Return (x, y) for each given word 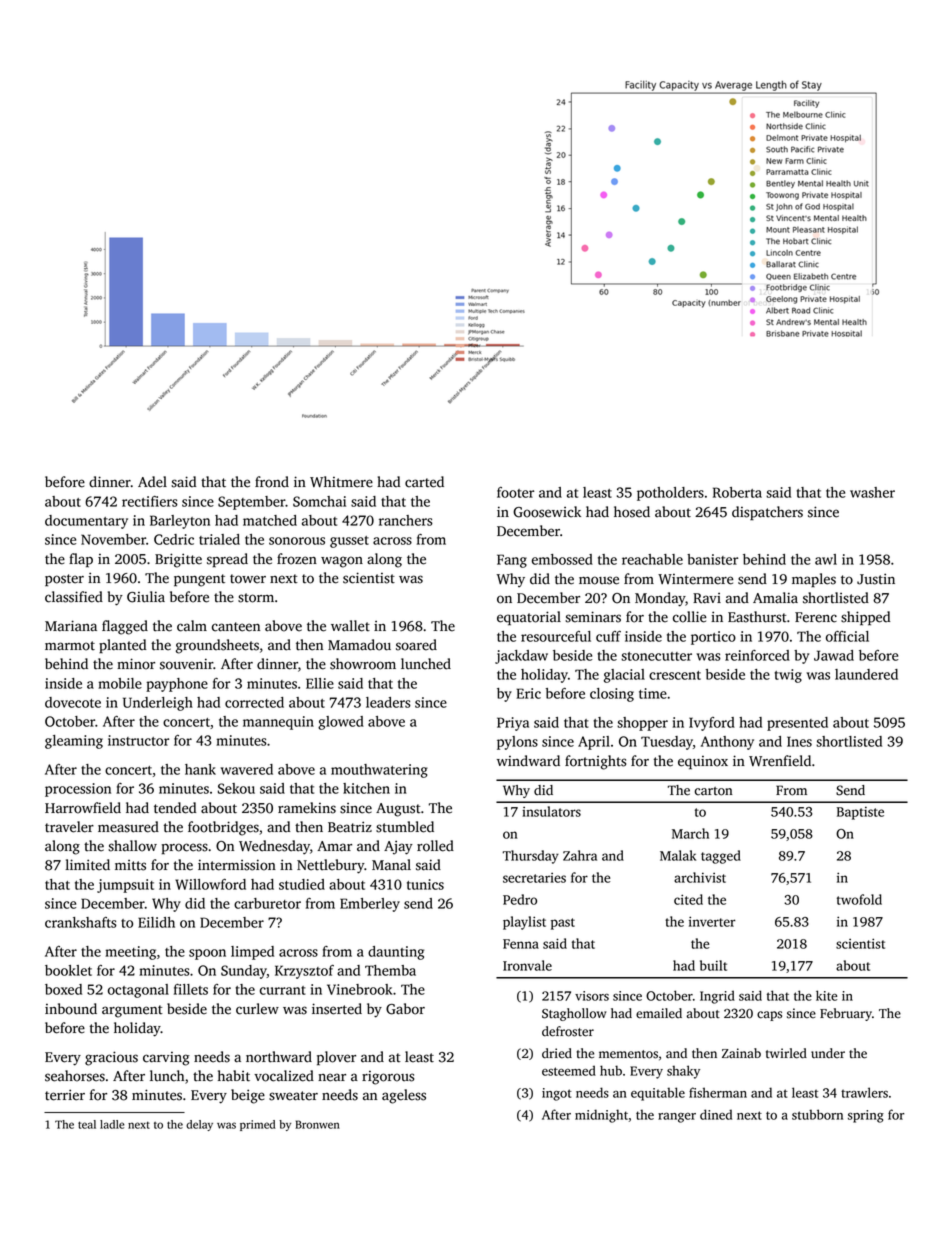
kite (826, 995)
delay (199, 1125)
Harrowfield (83, 808)
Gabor (405, 1009)
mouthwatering (379, 771)
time (653, 693)
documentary (86, 522)
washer (872, 492)
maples (814, 580)
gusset (349, 542)
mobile (120, 683)
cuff (608, 636)
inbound (71, 1009)
